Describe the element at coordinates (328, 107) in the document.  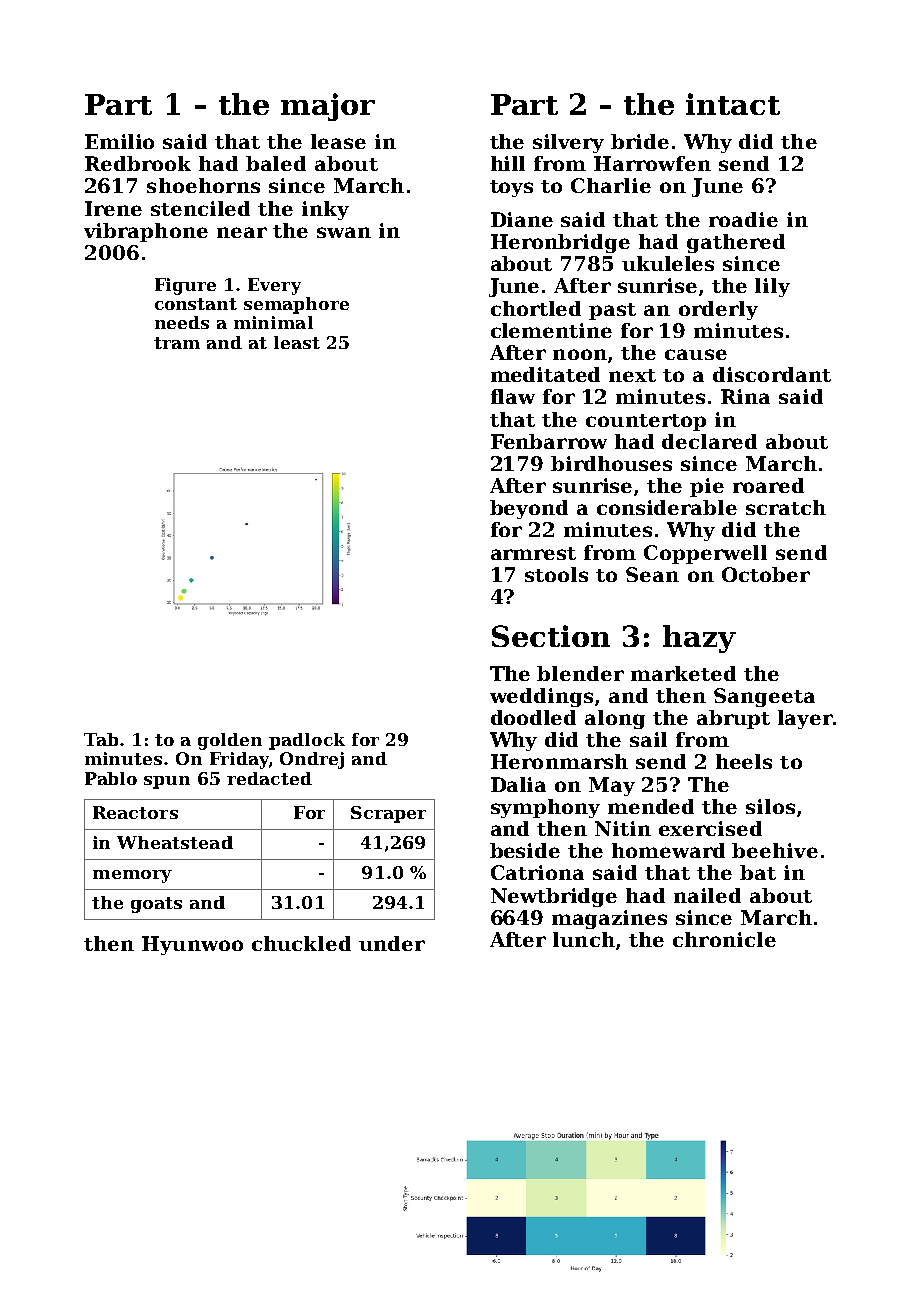
I see `major` at that location.
